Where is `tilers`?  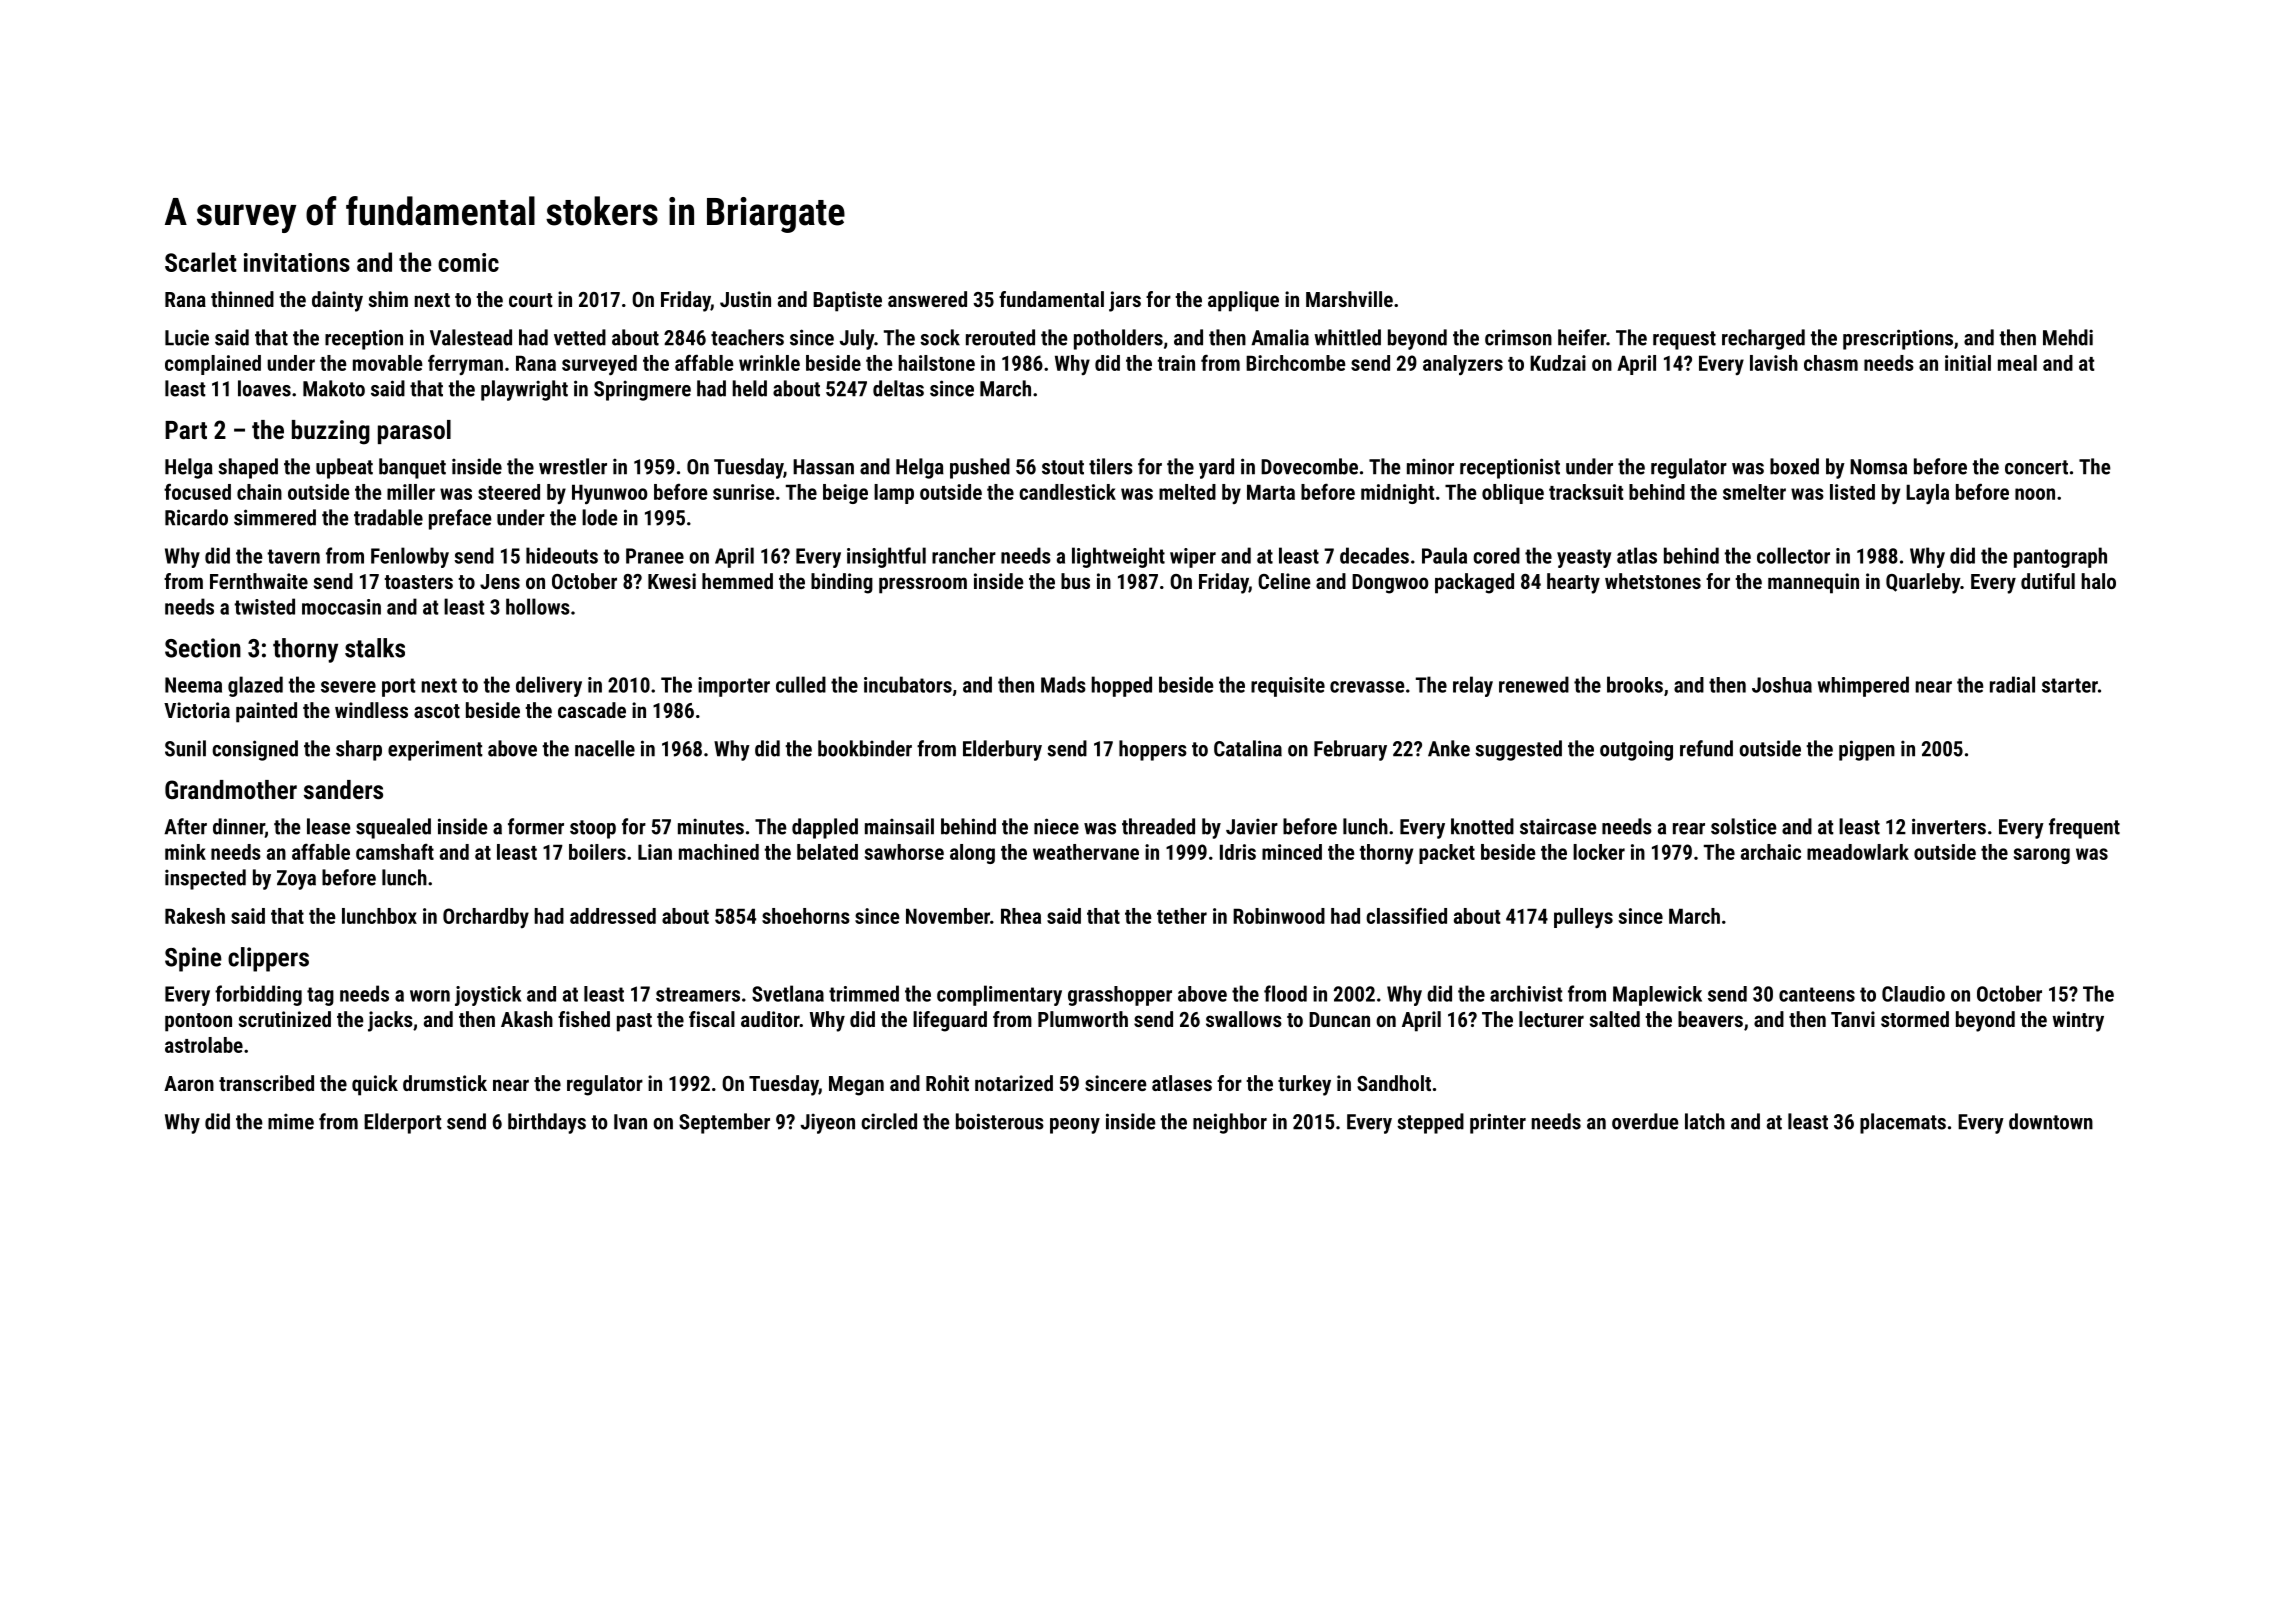 tilers is located at coordinates (1111, 466).
